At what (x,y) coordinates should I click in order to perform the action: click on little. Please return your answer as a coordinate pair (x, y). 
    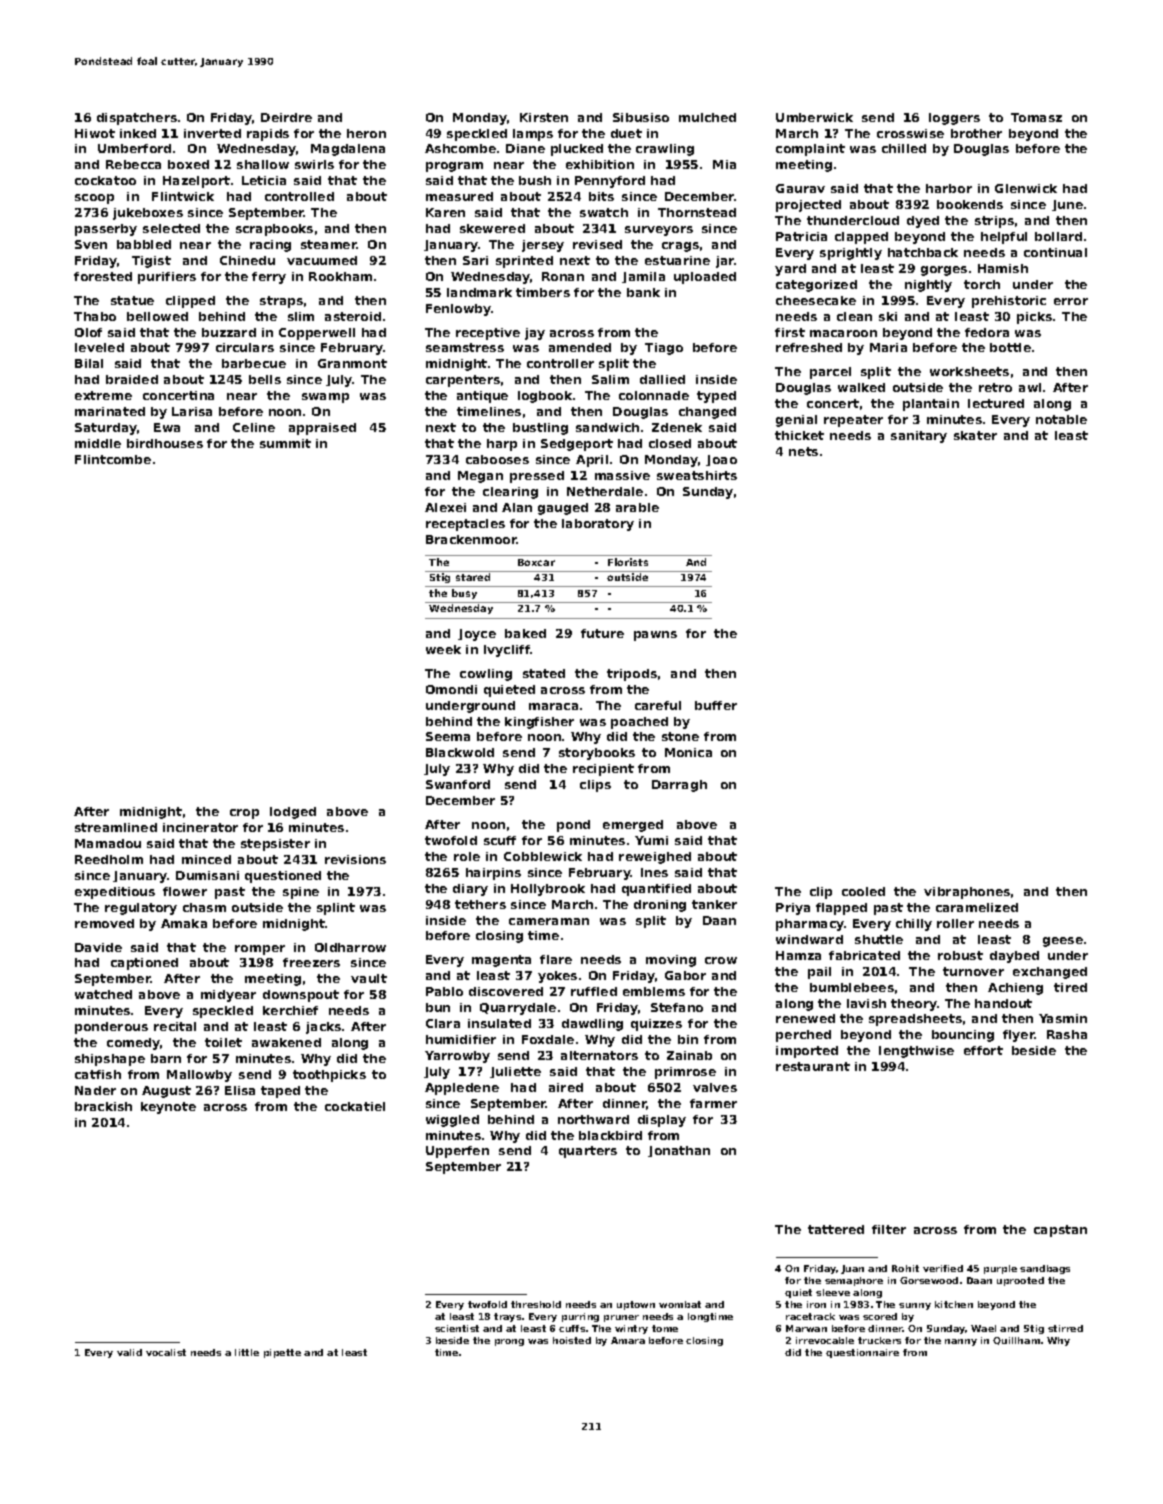
    Looking at the image, I should click on (247, 1352).
